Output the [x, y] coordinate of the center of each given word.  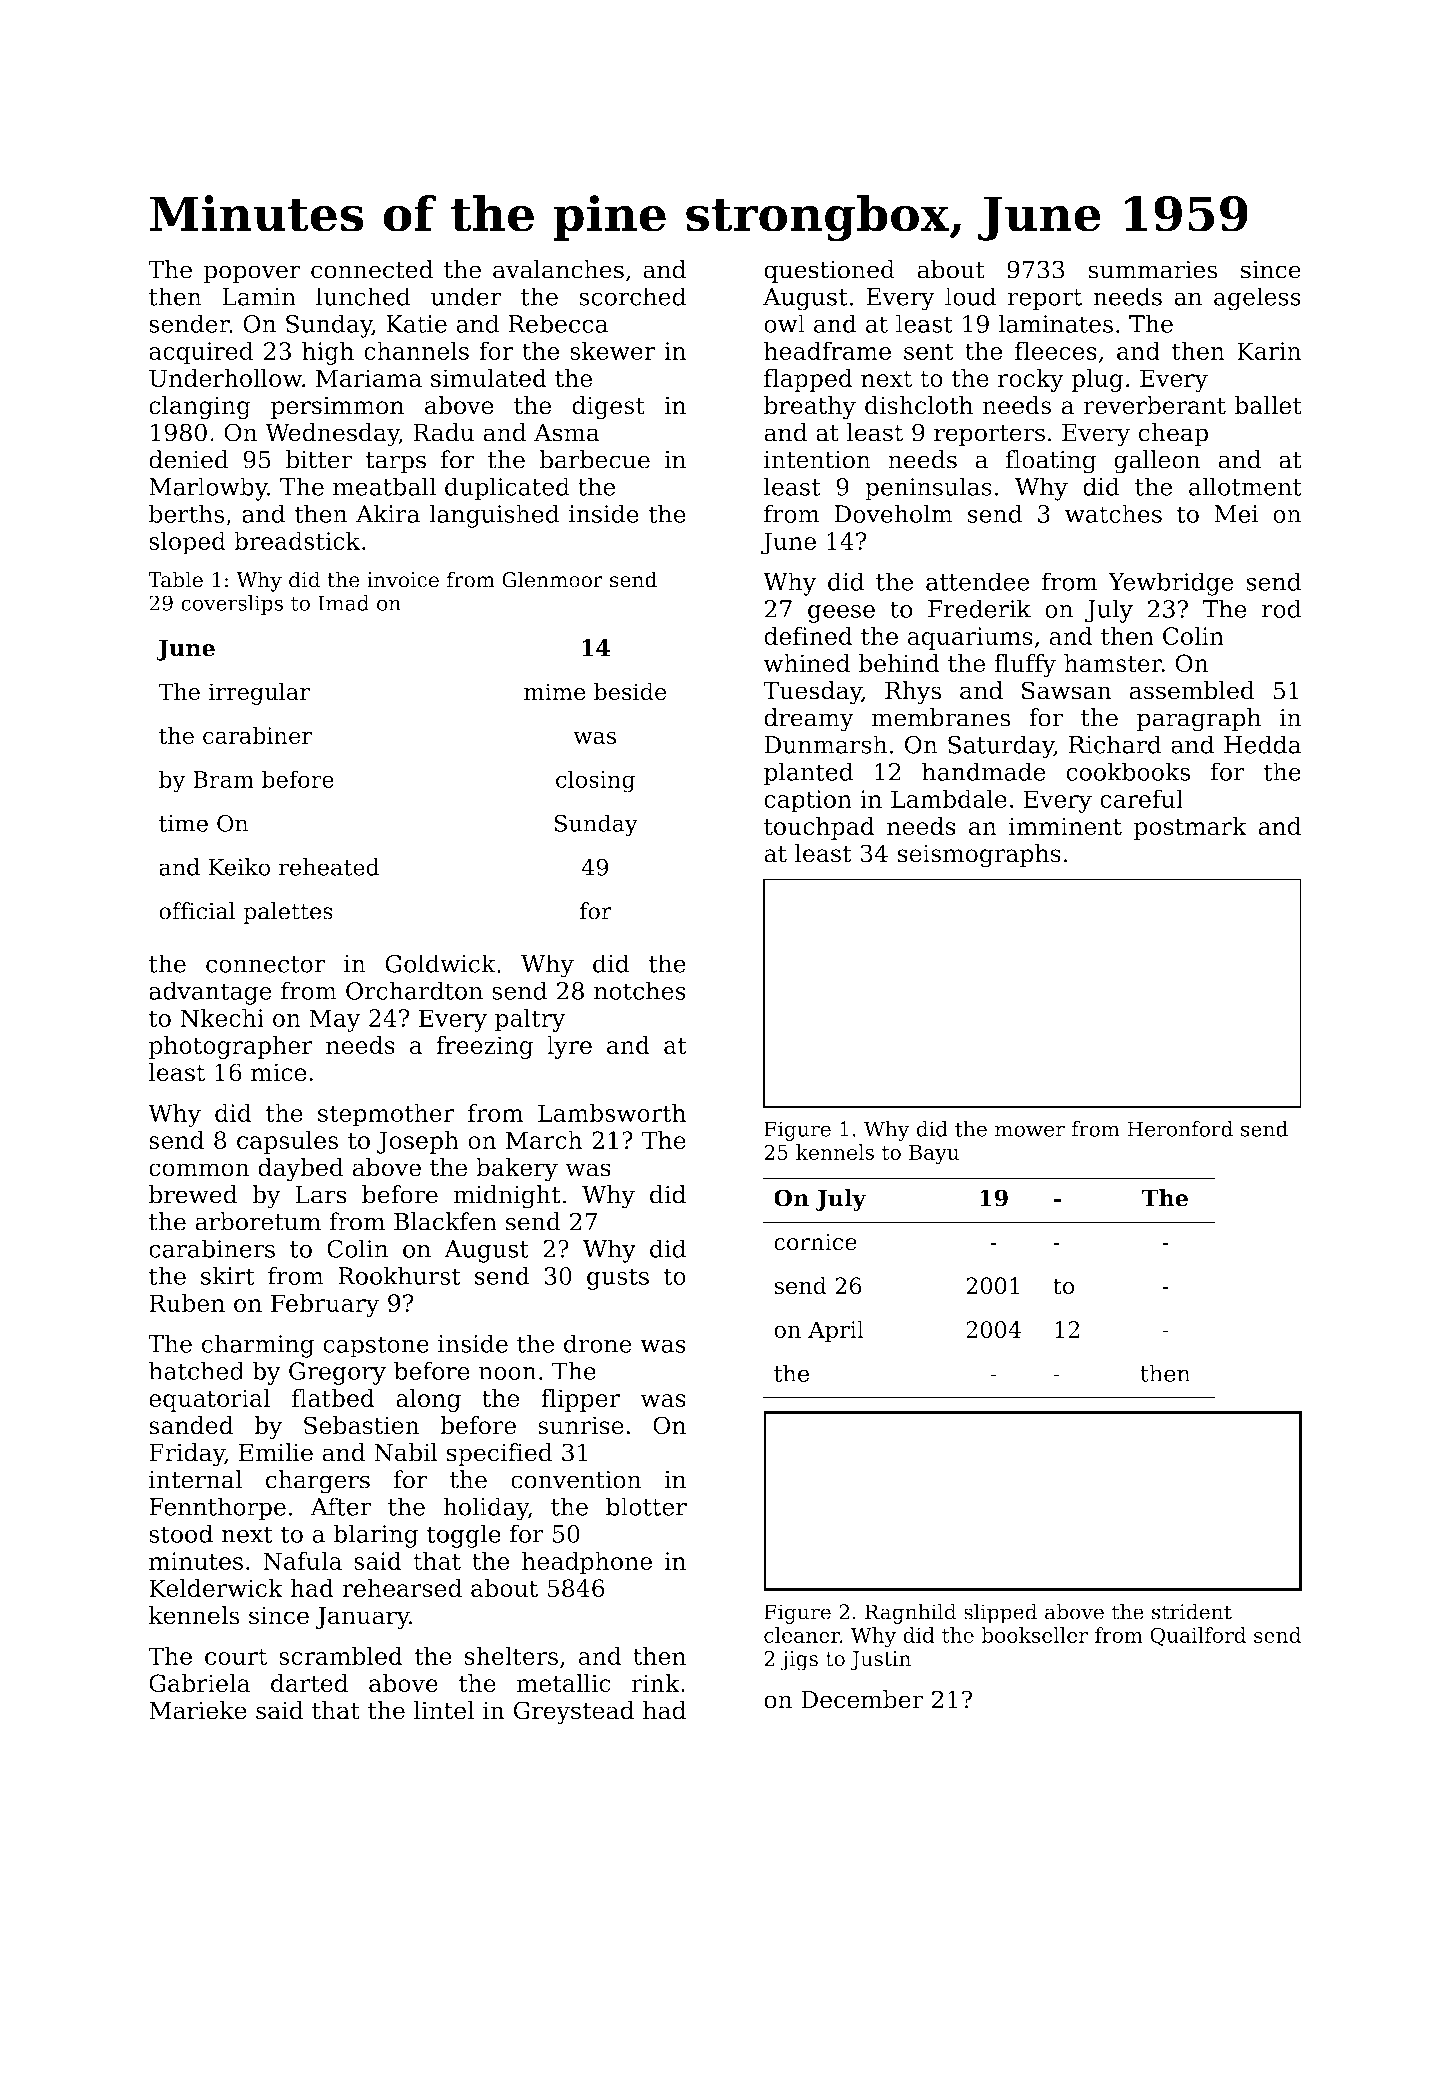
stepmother [386, 1115]
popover [252, 274]
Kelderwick [216, 1588]
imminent [1065, 826]
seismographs [979, 856]
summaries [1153, 270]
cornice [815, 1242]
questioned [829, 271]
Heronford [1180, 1129]
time [183, 823]
